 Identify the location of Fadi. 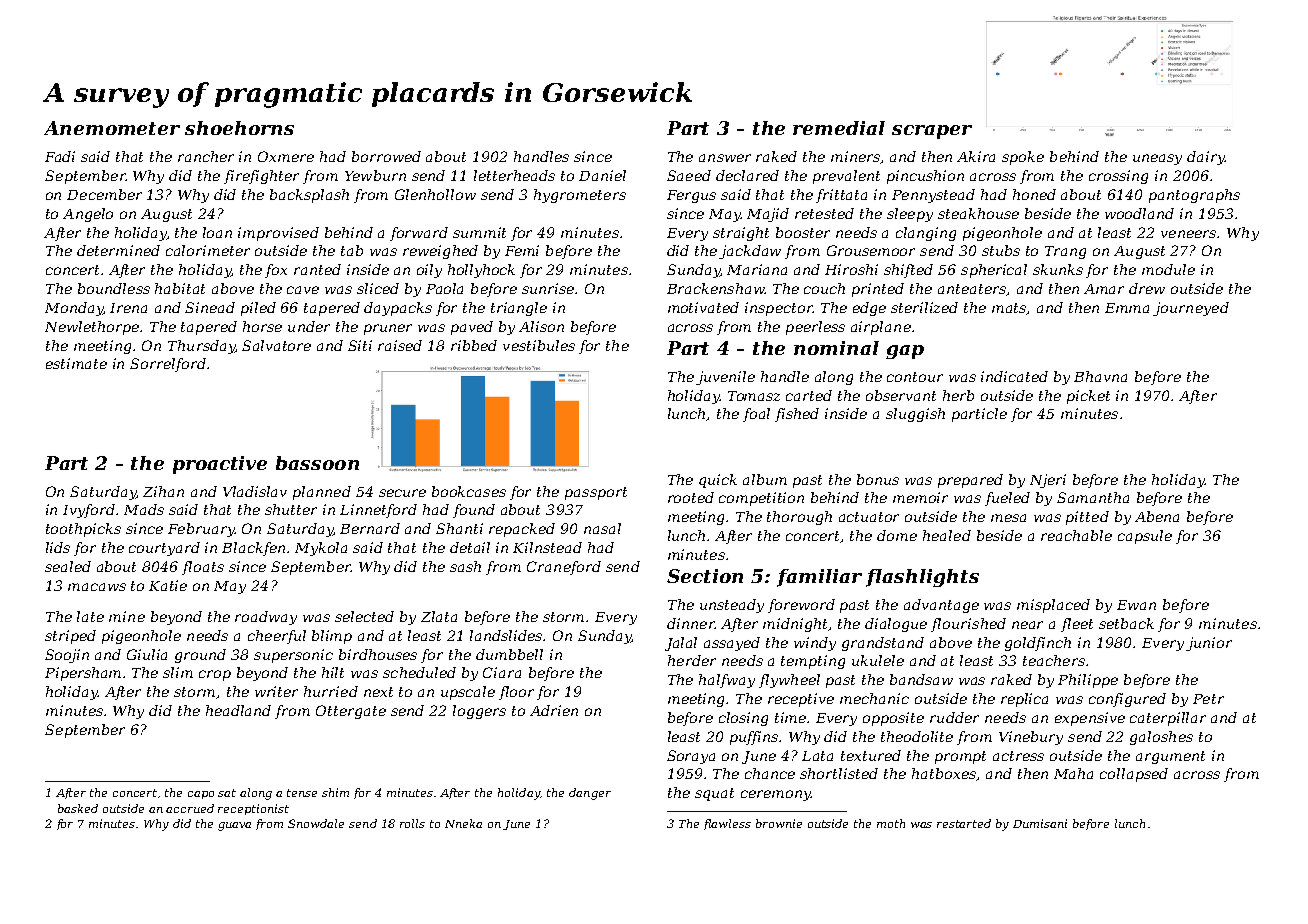
(60, 156).
